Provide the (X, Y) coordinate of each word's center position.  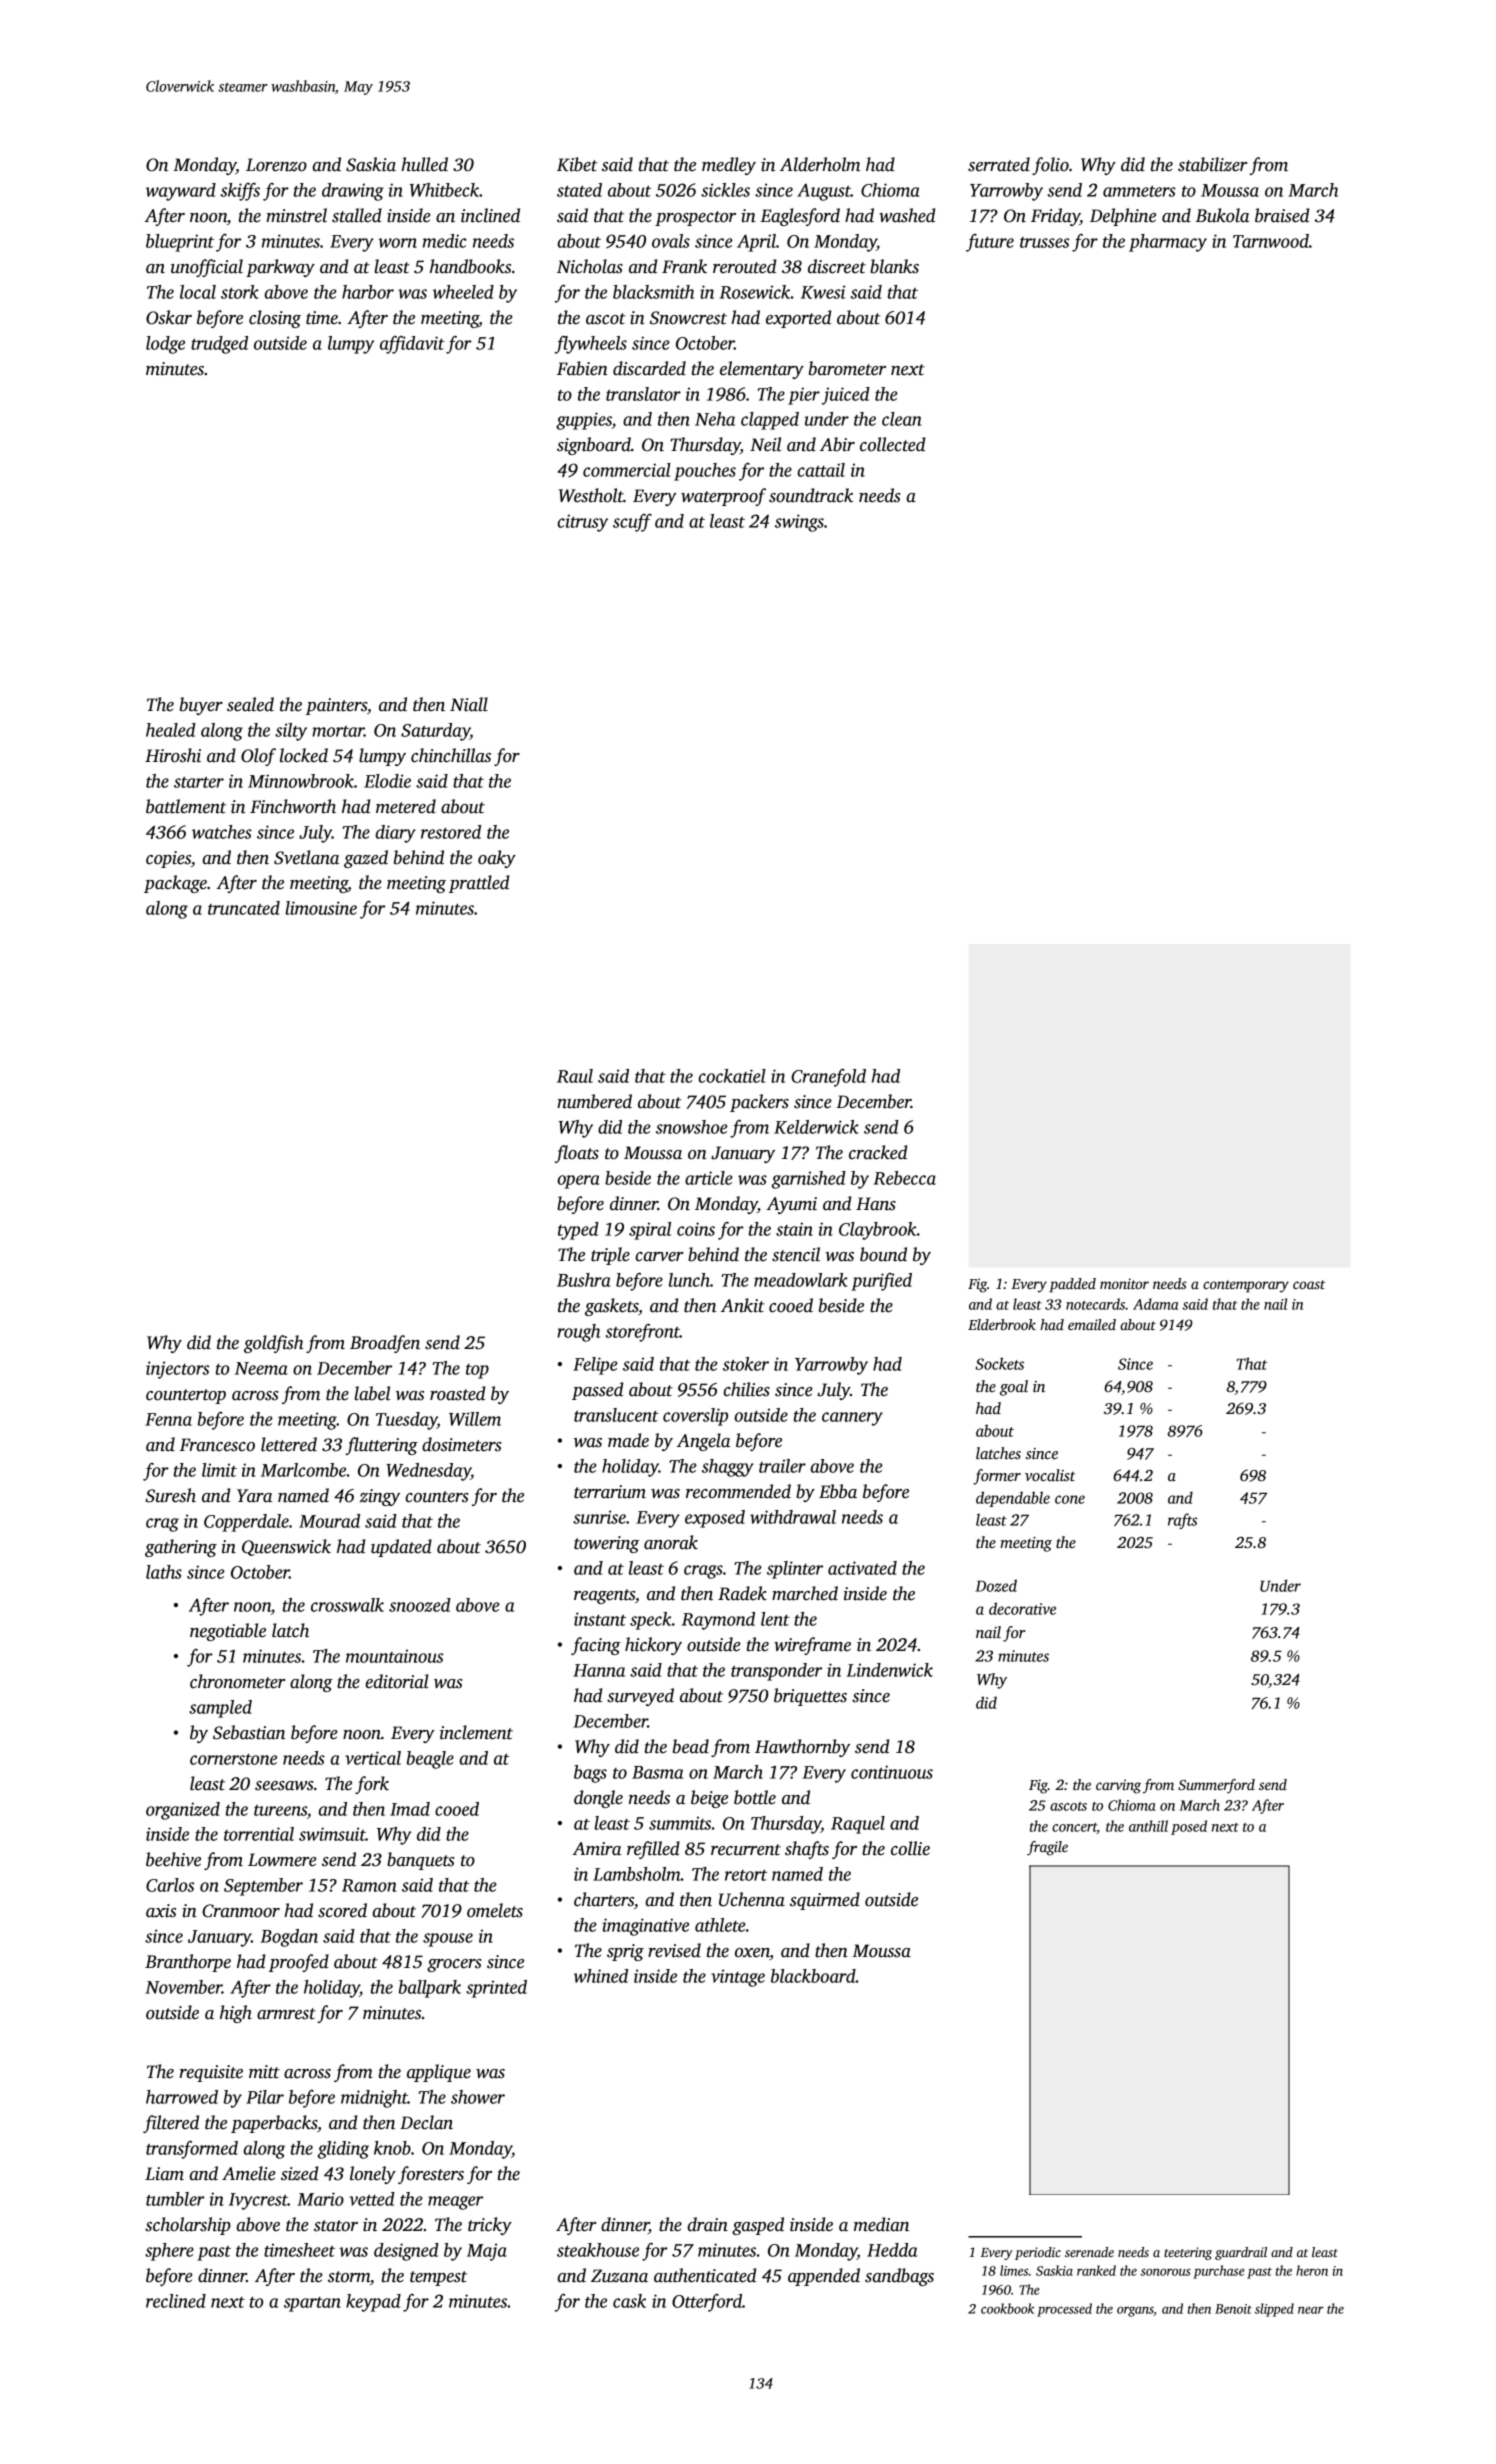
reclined (176, 2301)
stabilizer (1212, 164)
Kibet (577, 164)
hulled (424, 164)
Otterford (707, 2303)
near (1311, 2310)
